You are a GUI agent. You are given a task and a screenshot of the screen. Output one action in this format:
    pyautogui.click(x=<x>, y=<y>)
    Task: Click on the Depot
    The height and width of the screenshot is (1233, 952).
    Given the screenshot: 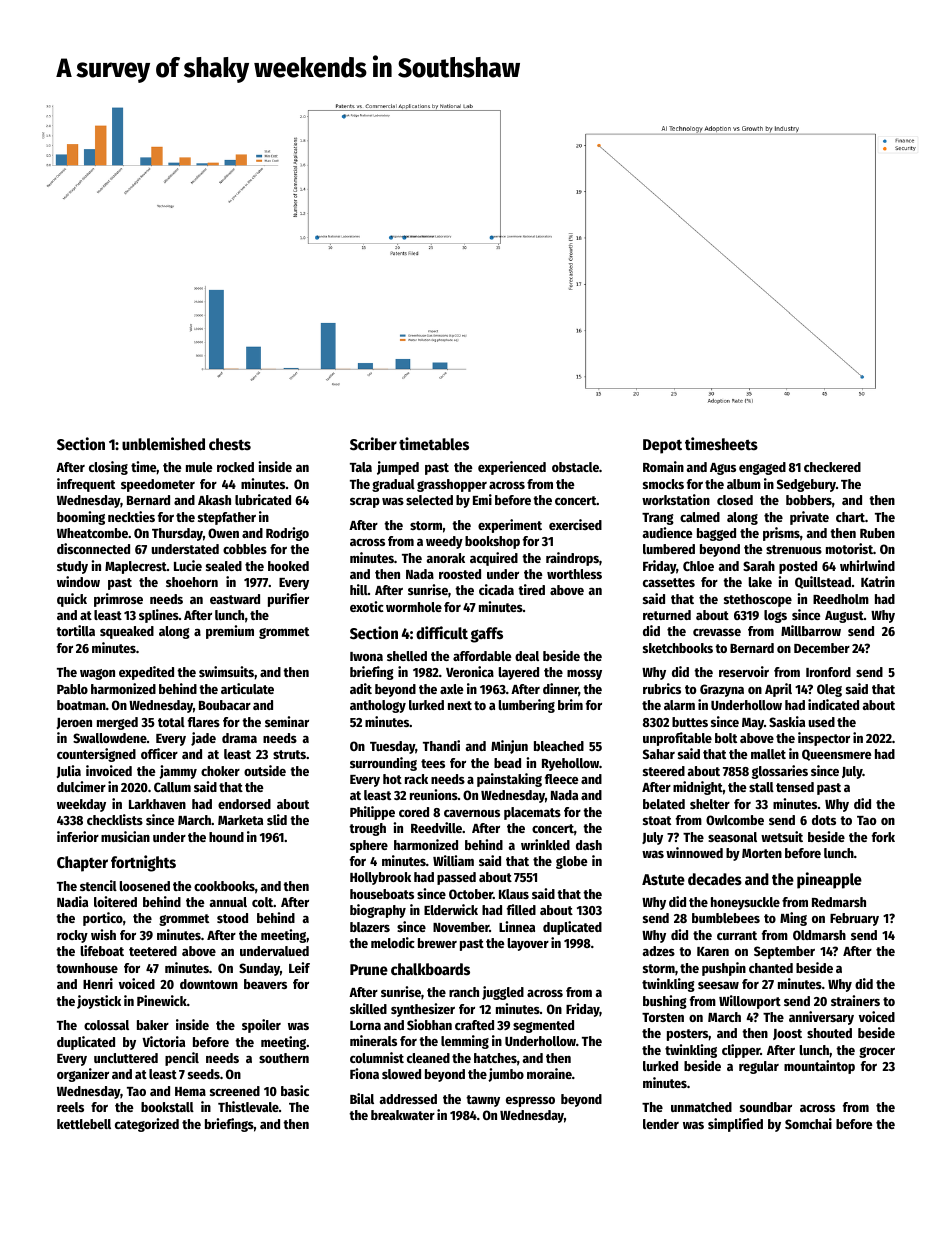 What is the action you would take?
    pyautogui.click(x=662, y=446)
